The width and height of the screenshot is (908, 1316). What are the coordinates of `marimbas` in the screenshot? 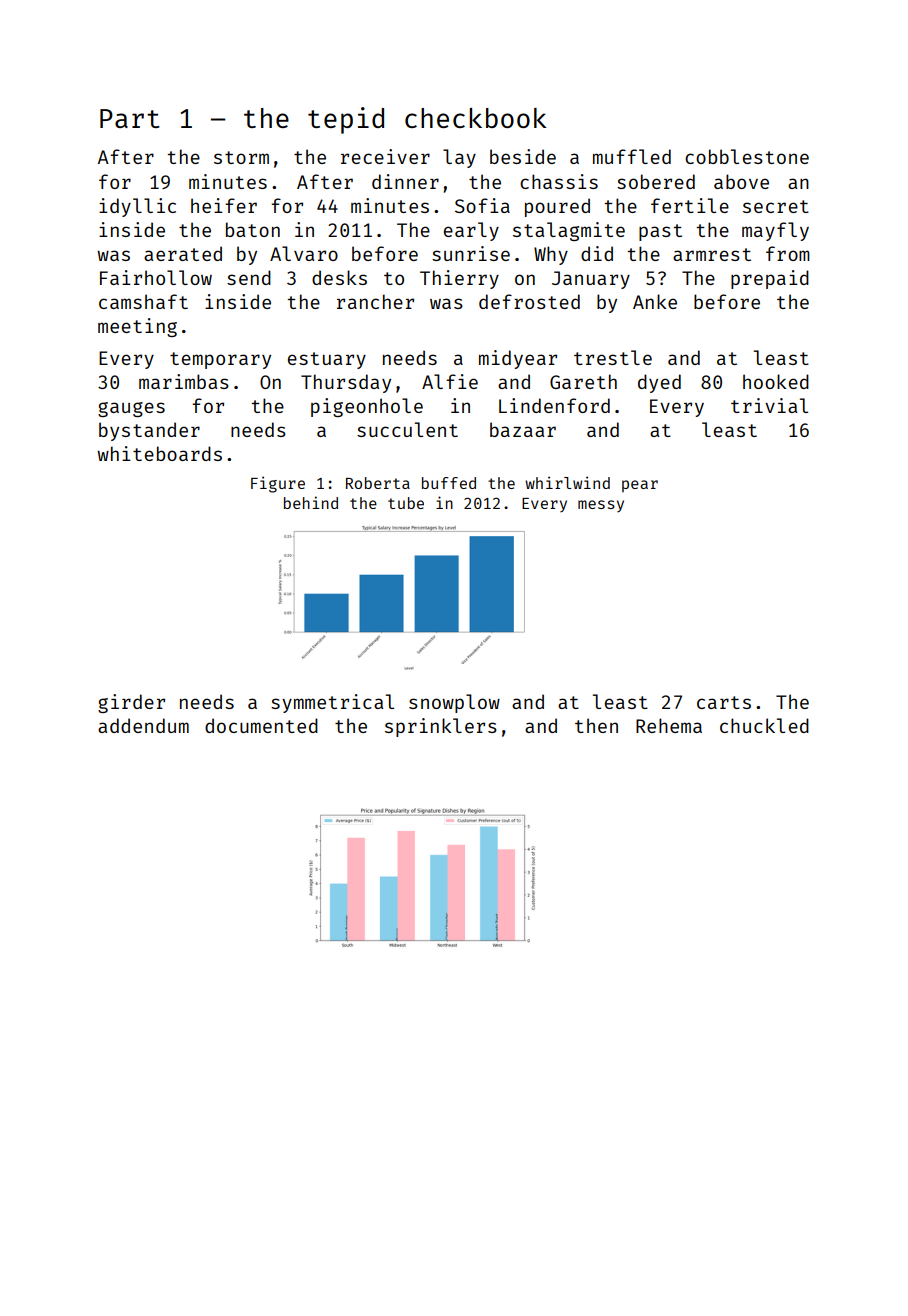 It's located at (184, 381).
